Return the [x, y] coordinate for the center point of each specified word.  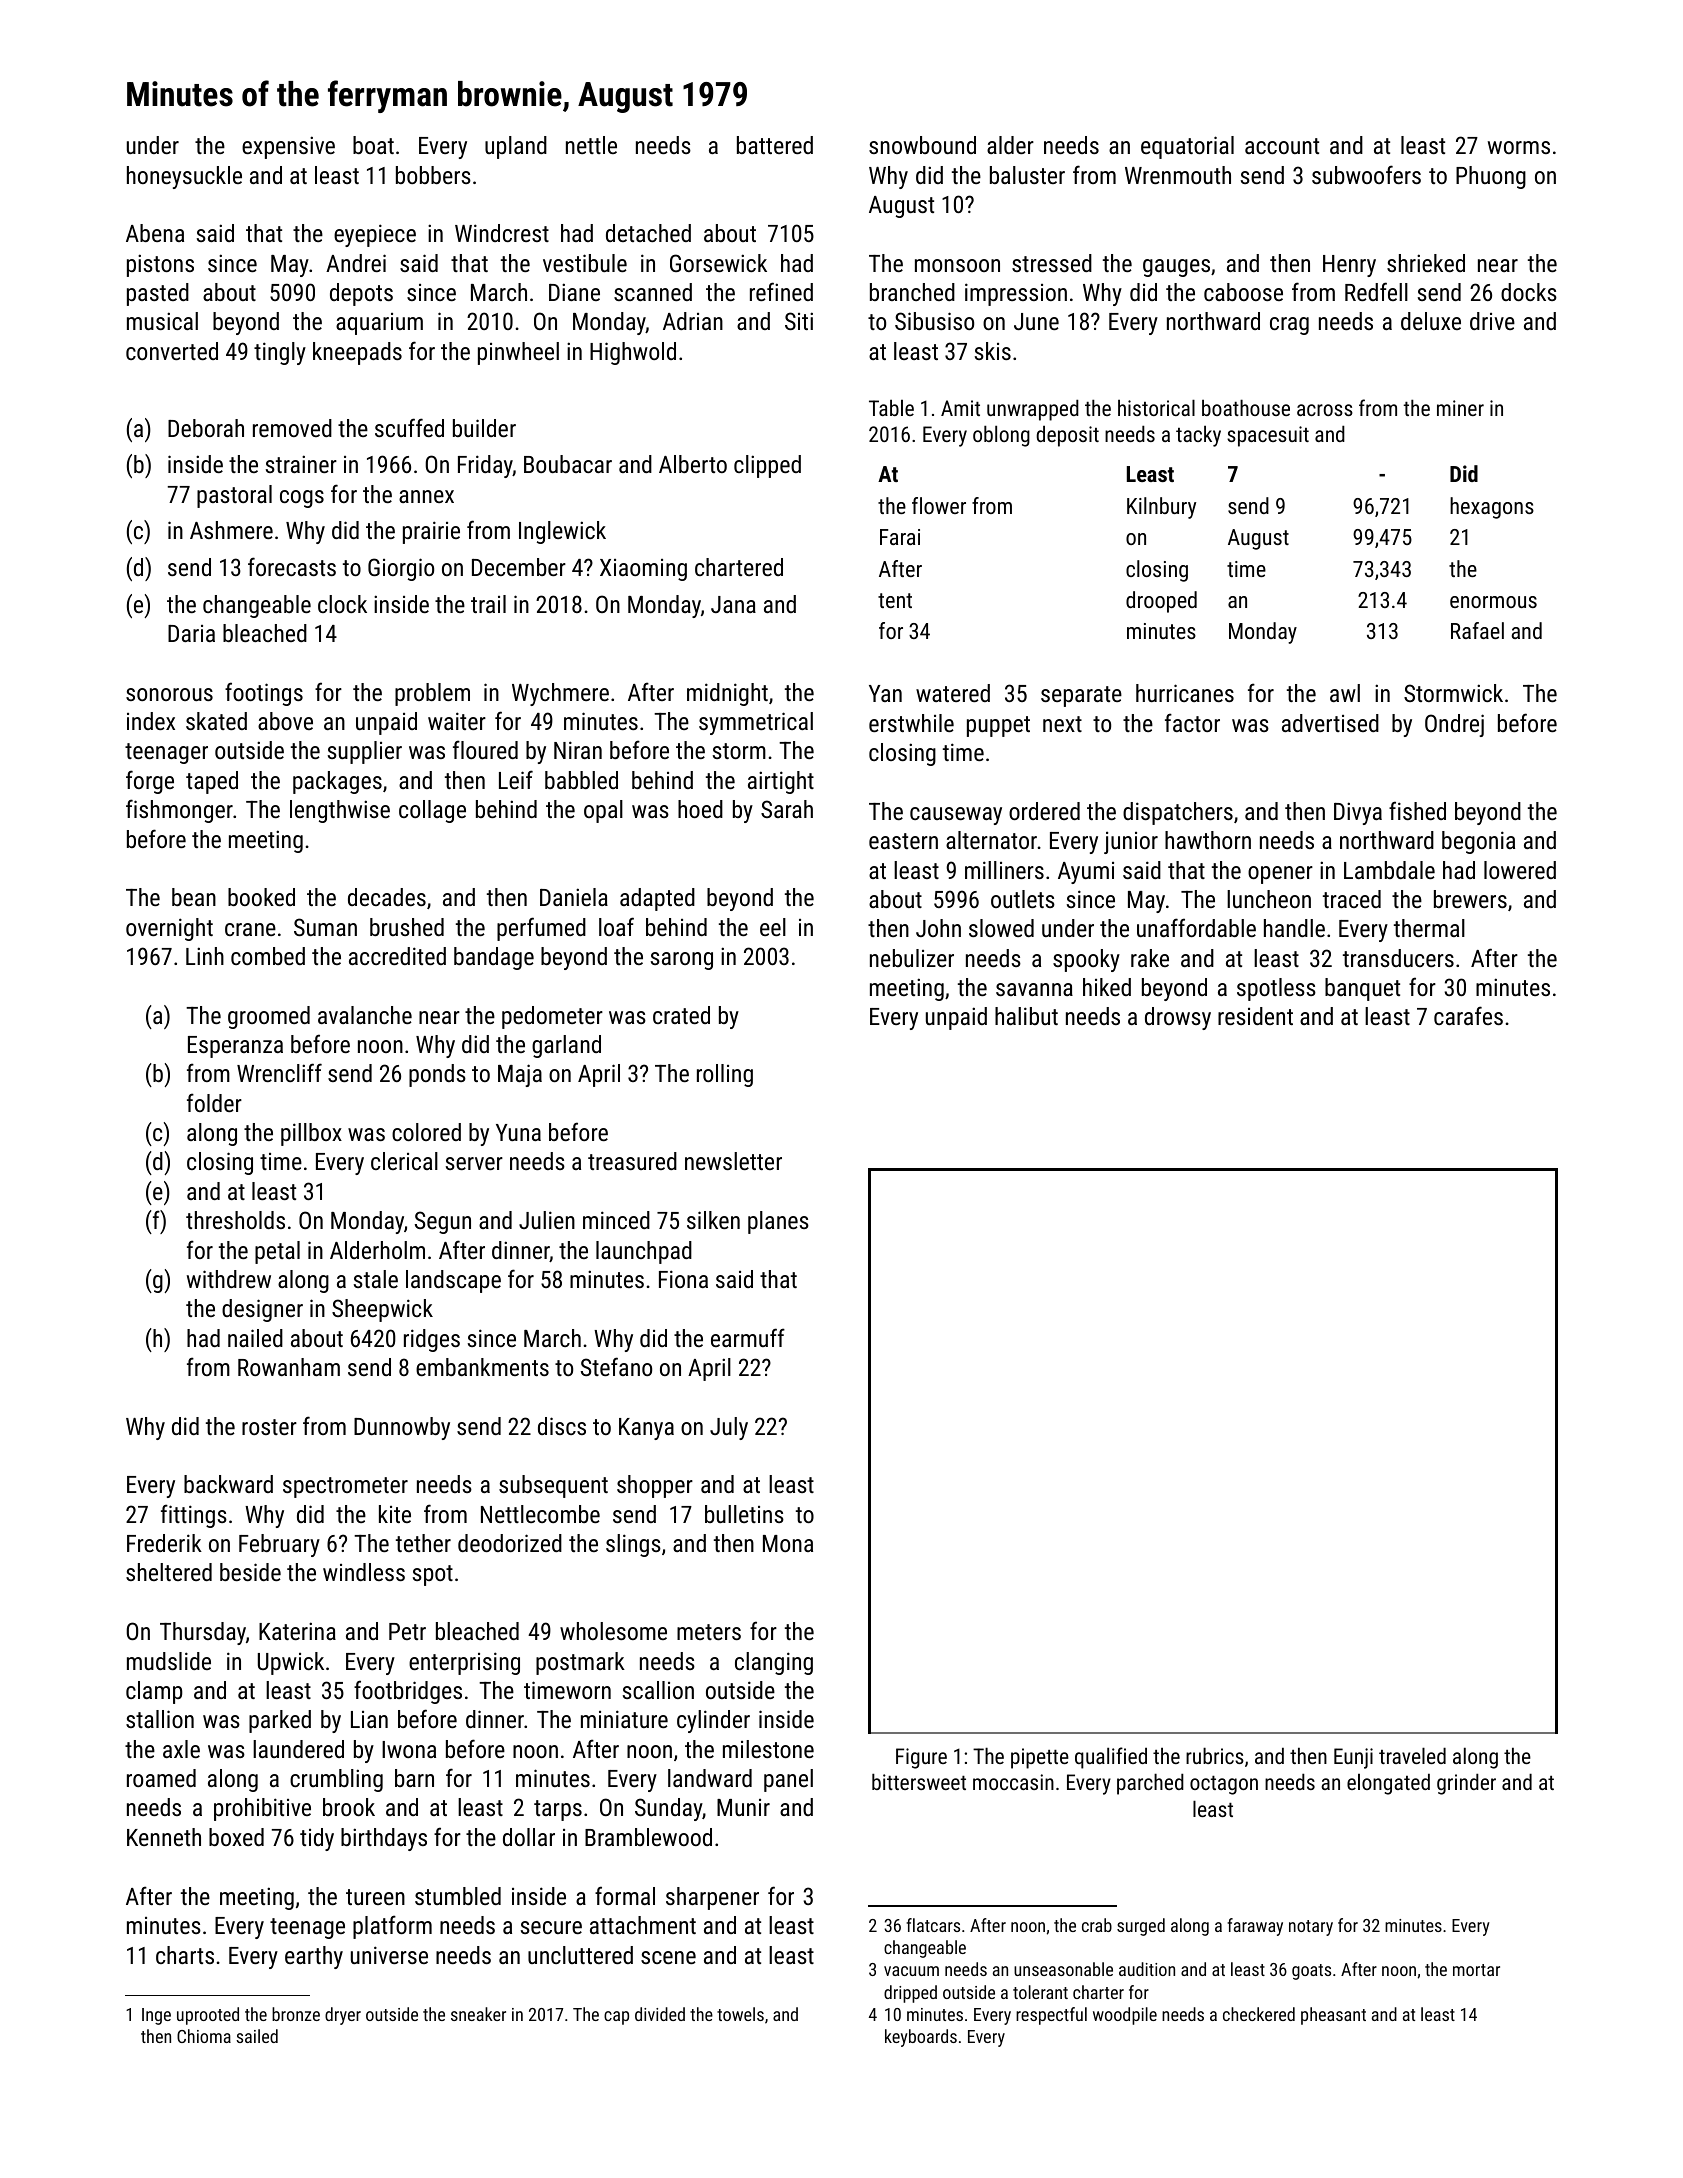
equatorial [1187, 147]
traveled [1412, 1755]
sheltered [169, 1572]
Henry [1349, 266]
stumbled [458, 1896]
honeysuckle [184, 177]
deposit [1067, 436]
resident [1255, 1016]
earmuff [748, 1337]
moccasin [1013, 1782]
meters [709, 1632]
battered [775, 145]
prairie [431, 532]
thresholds [235, 1220]
